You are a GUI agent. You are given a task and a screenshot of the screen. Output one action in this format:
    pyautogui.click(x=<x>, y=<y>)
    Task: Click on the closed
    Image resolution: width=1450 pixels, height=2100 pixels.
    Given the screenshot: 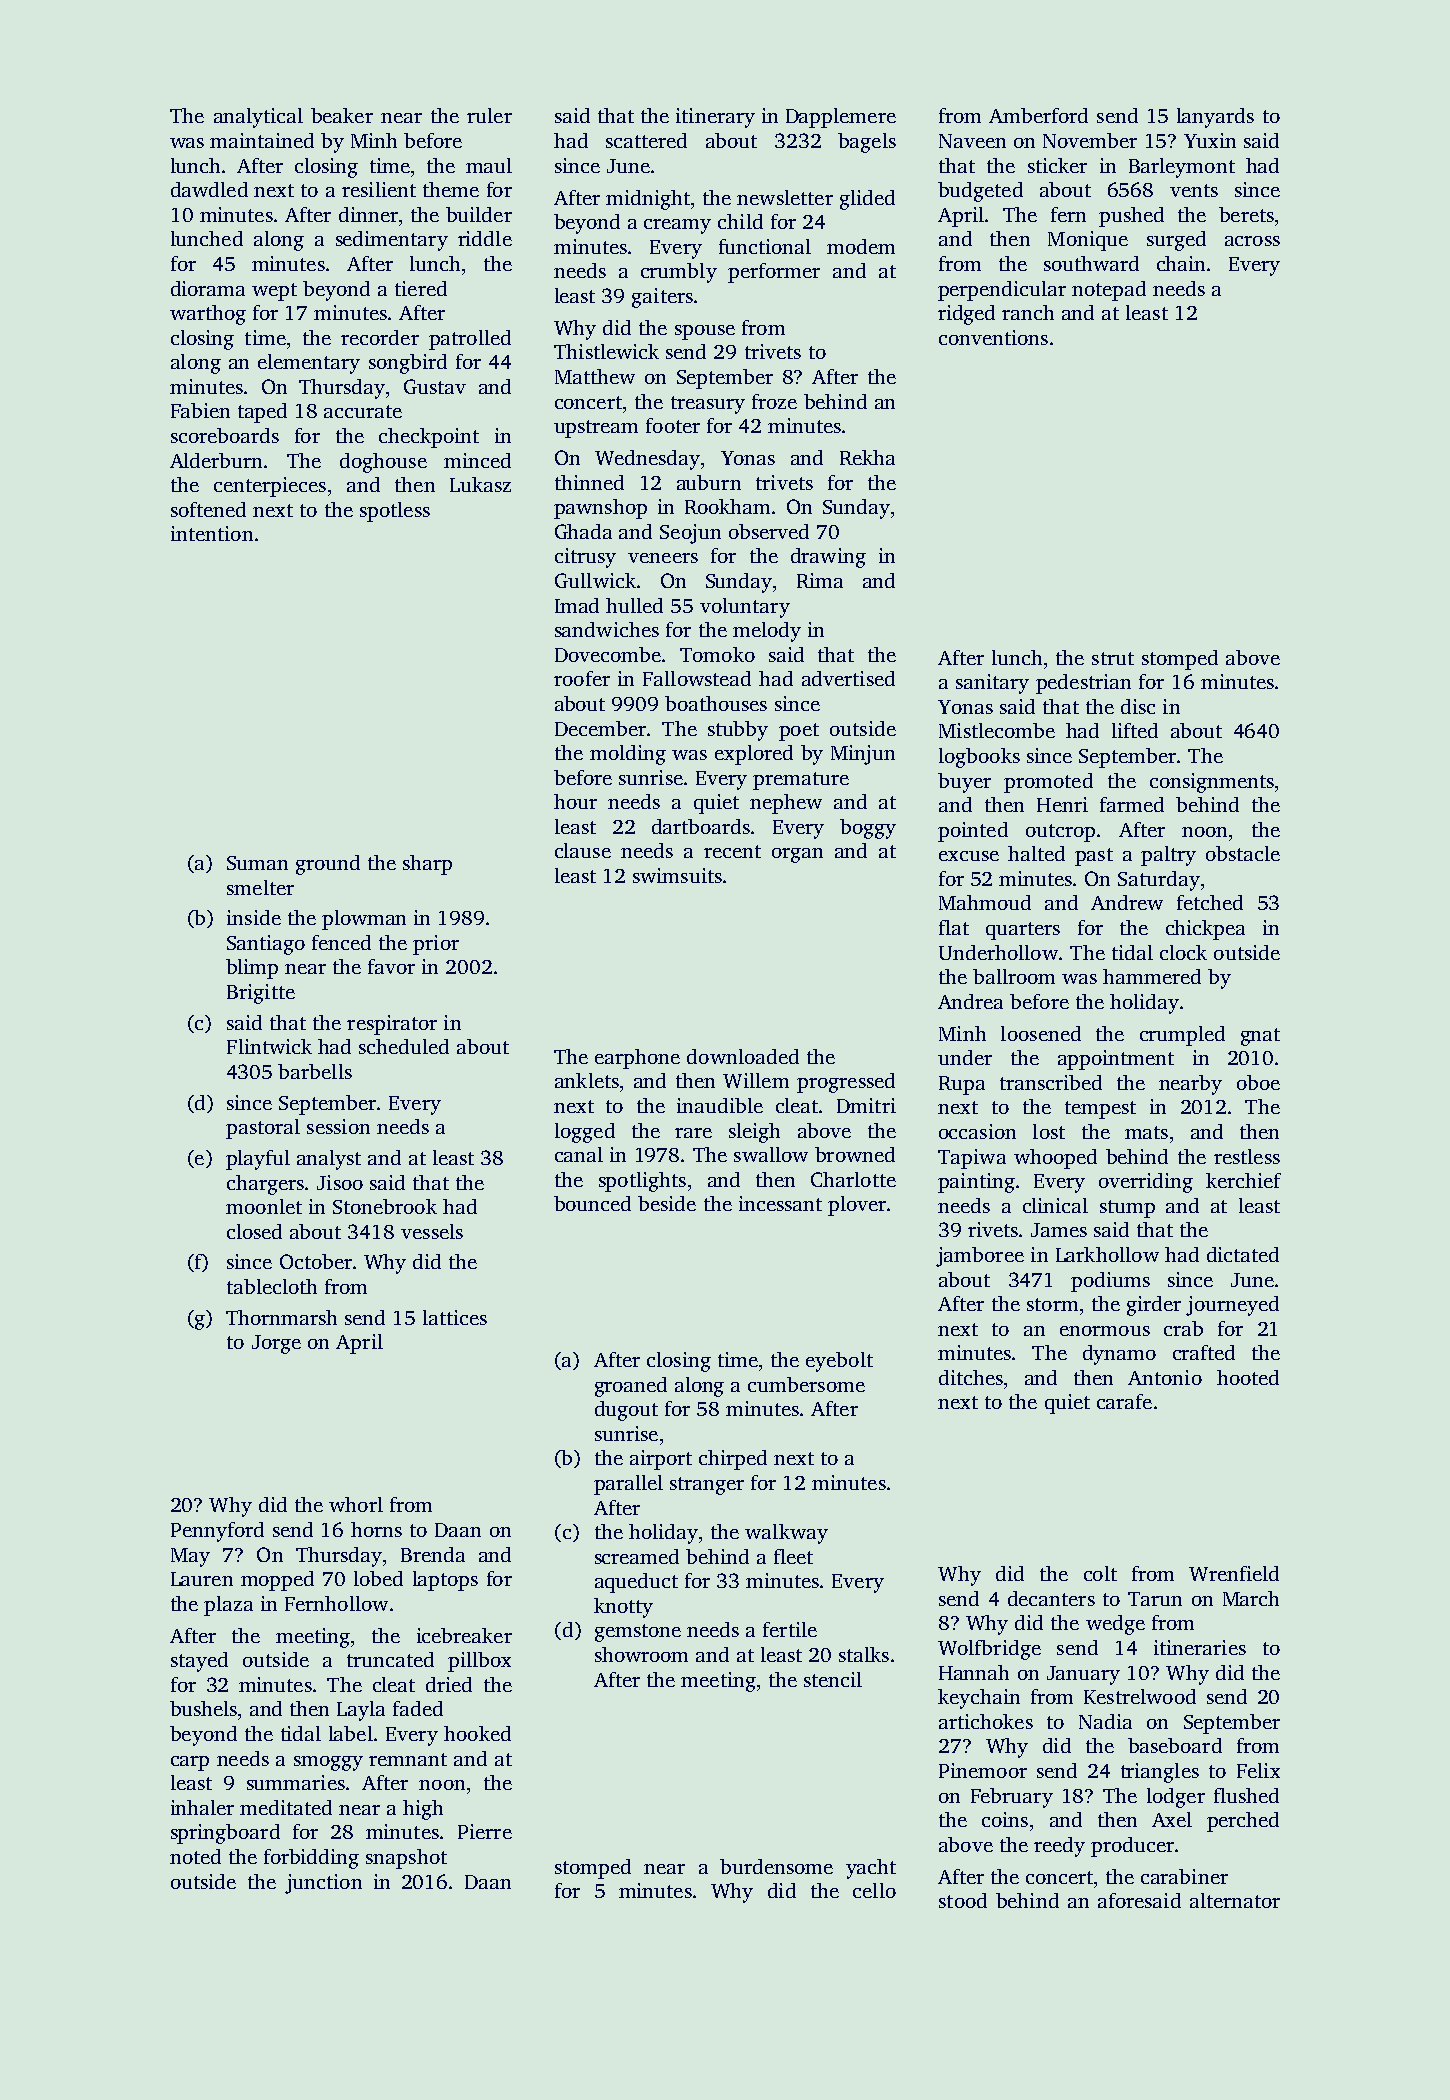 What is the action you would take?
    pyautogui.click(x=254, y=1231)
